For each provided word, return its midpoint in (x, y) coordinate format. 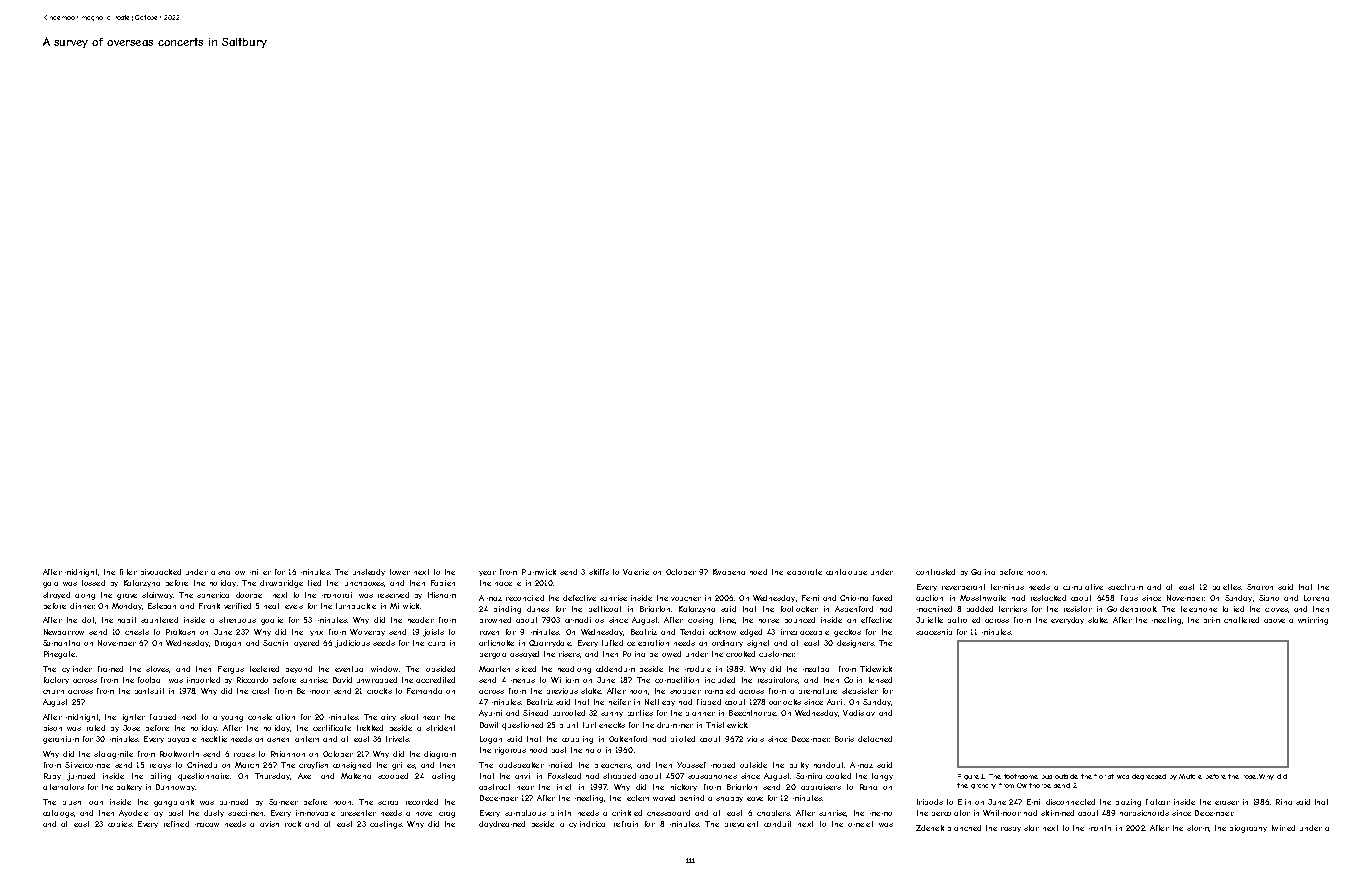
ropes (244, 755)
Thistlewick (727, 725)
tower (400, 572)
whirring (1313, 621)
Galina (983, 572)
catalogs (58, 814)
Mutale (1190, 776)
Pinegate (59, 655)
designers (855, 644)
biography (1248, 829)
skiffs (599, 572)
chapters (773, 813)
